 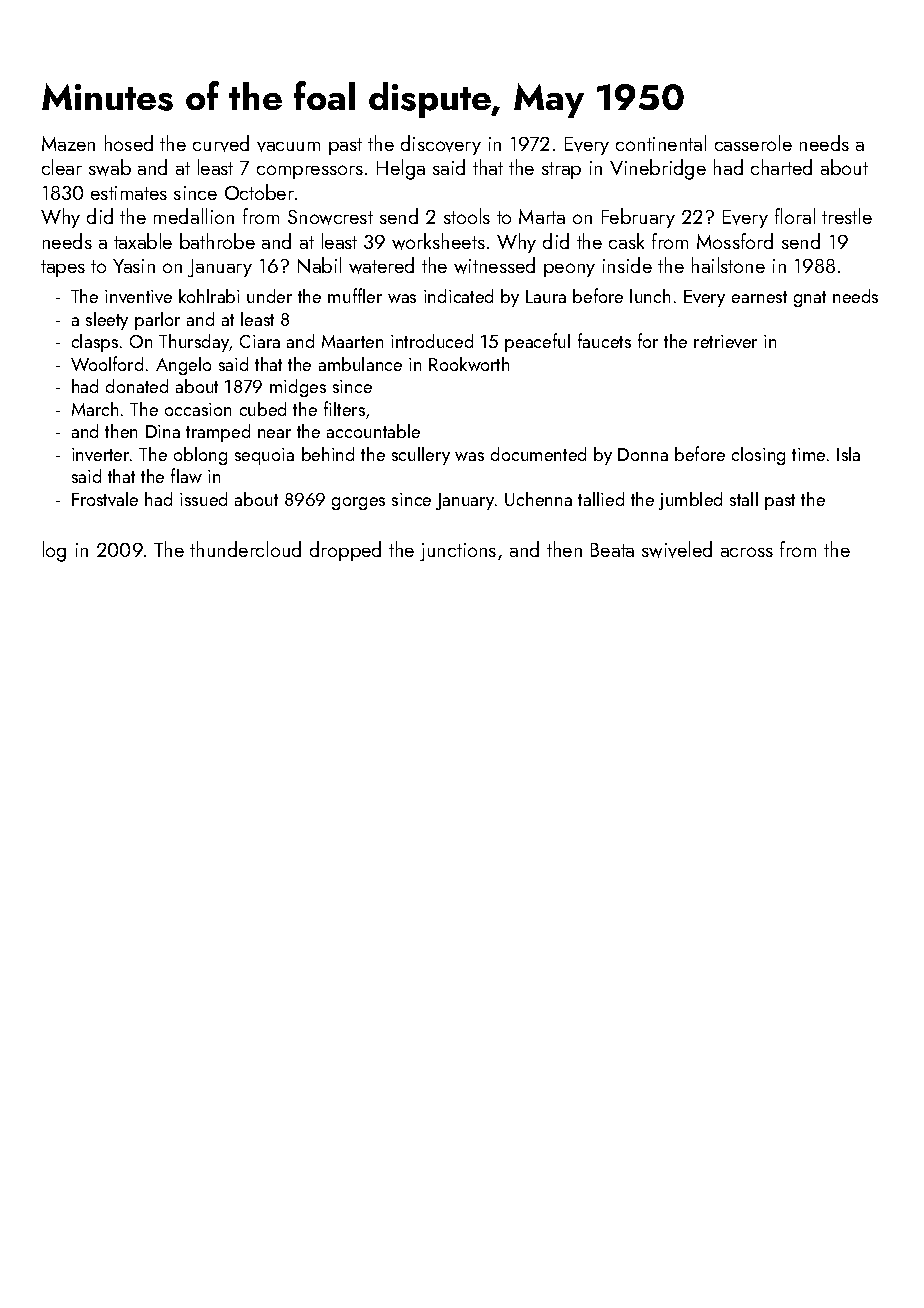 I want to click on hosed, so click(x=129, y=143).
